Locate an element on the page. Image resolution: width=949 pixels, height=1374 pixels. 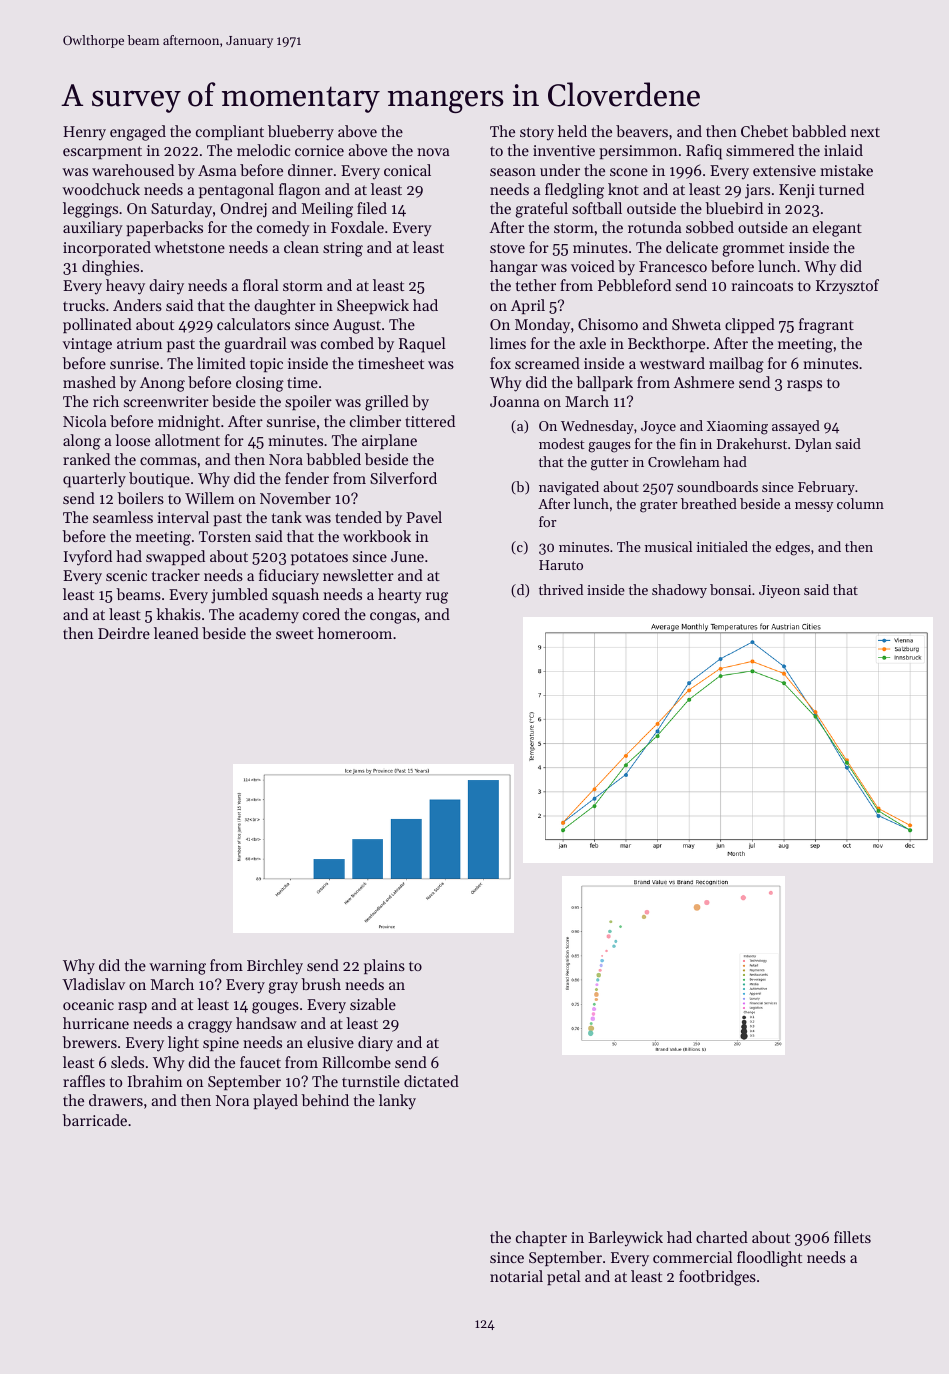
Ivyford is located at coordinates (88, 558).
